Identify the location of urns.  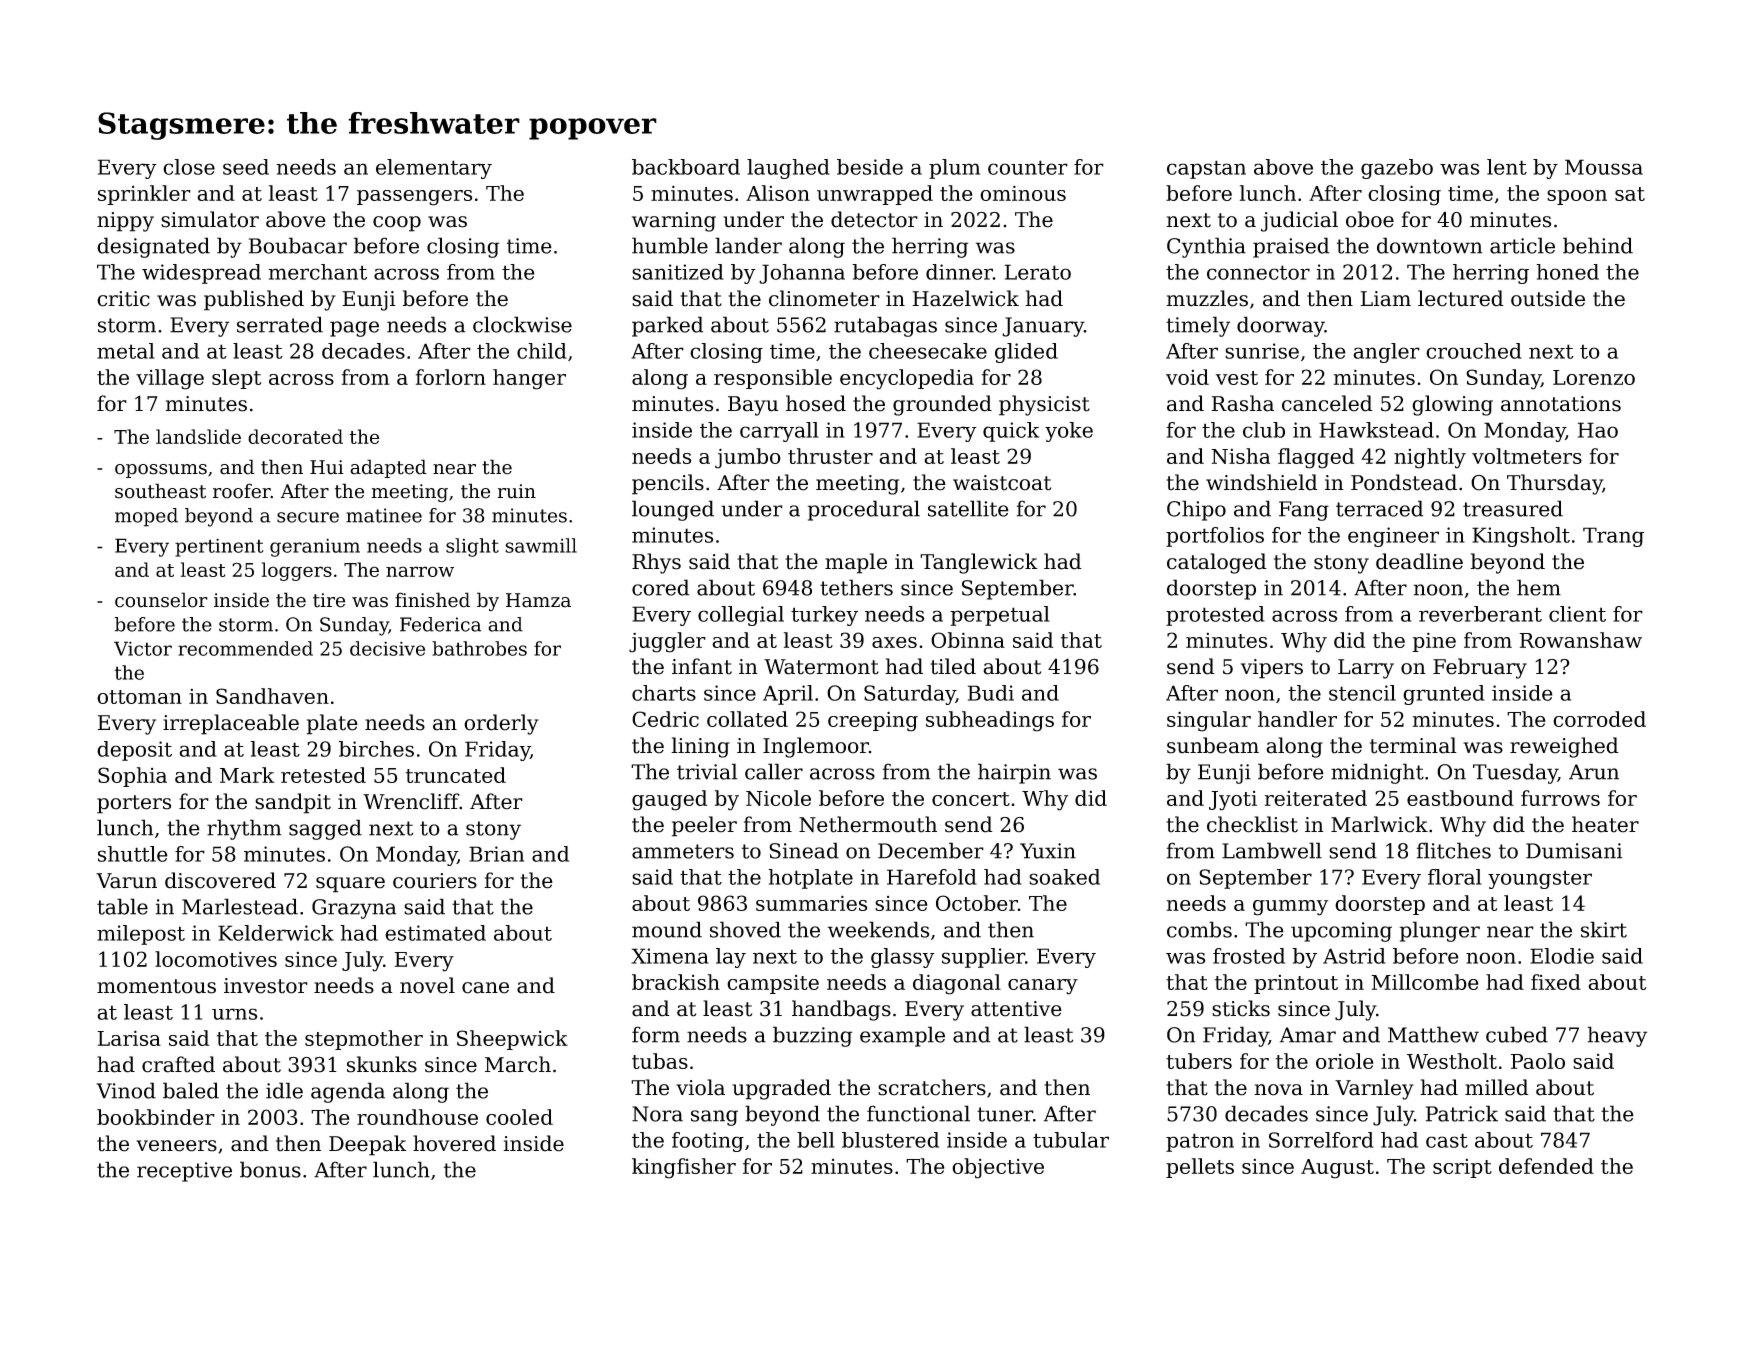
(235, 1014).
